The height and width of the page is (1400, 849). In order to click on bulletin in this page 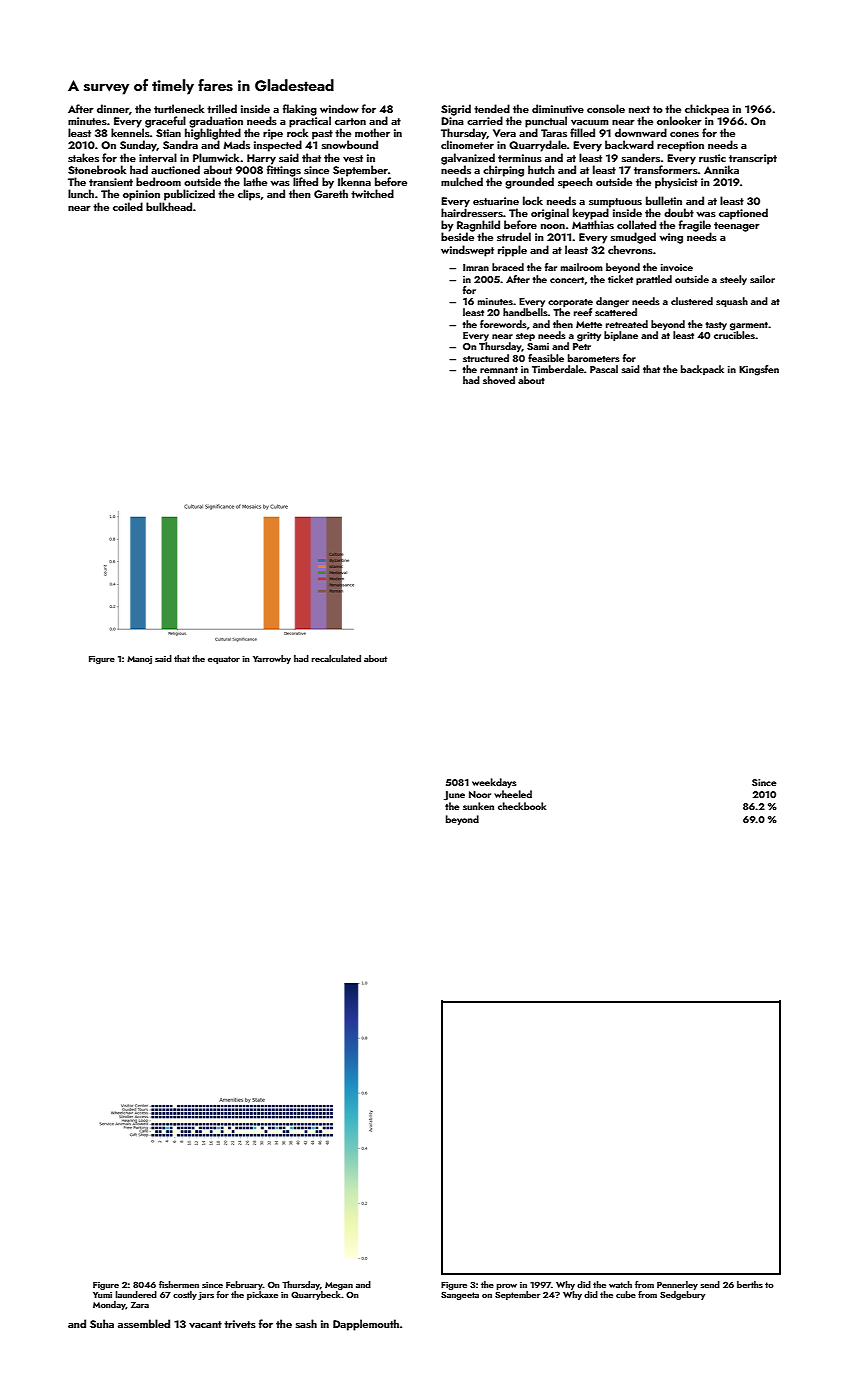, I will do `click(664, 200)`.
